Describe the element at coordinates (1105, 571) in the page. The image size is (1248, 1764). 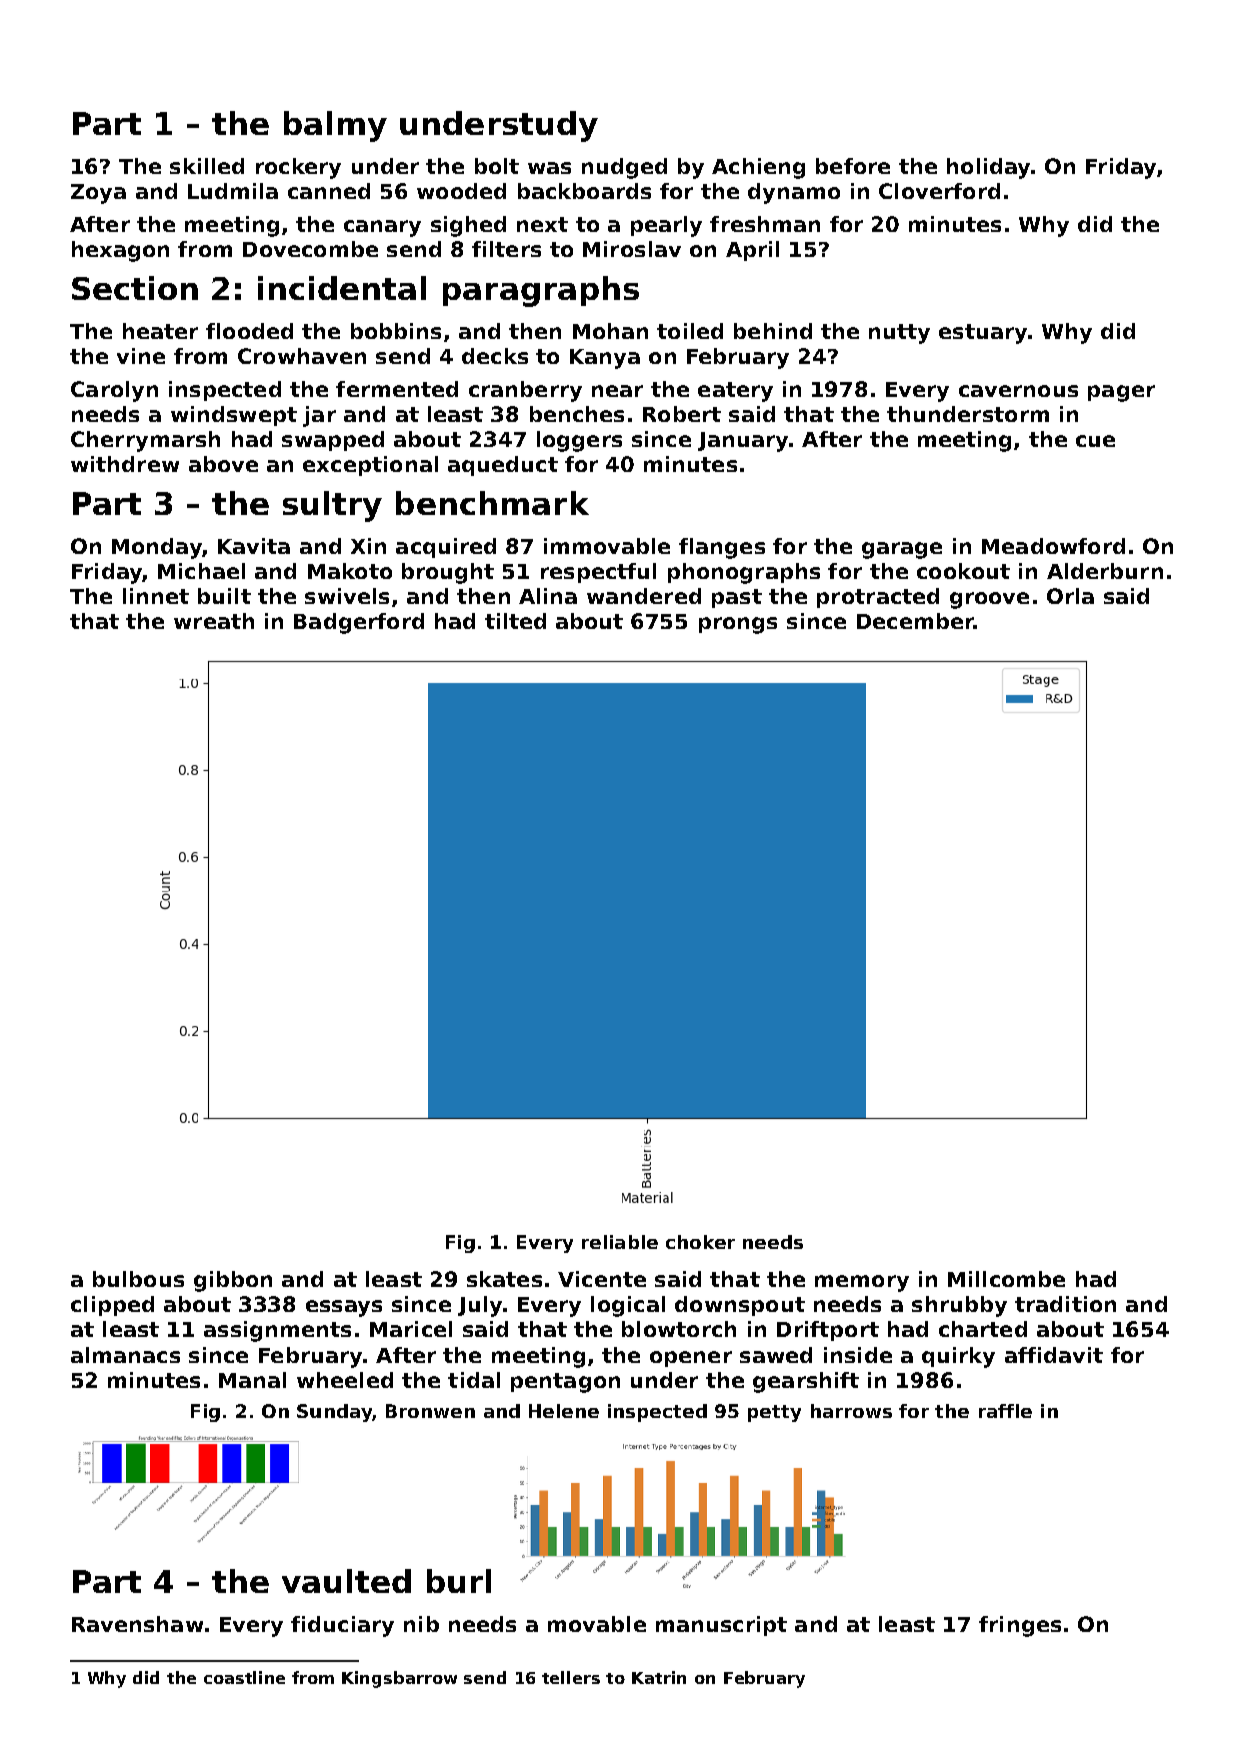
I see `Alderburn` at that location.
